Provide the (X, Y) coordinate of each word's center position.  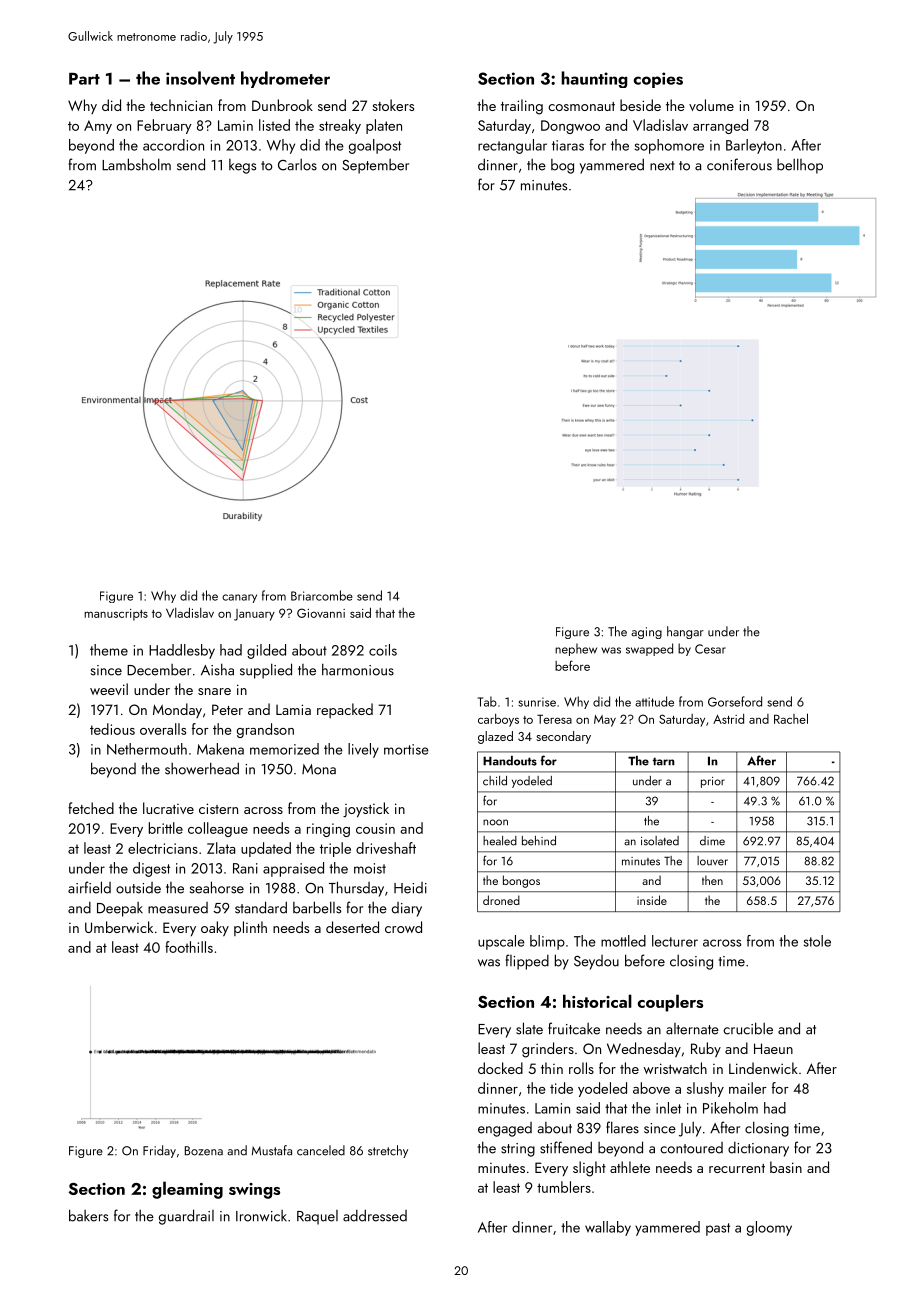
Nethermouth (147, 749)
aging (646, 633)
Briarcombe (322, 595)
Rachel (791, 718)
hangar (685, 632)
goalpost (375, 146)
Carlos (297, 165)
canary (239, 598)
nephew (576, 649)
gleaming (187, 1190)
